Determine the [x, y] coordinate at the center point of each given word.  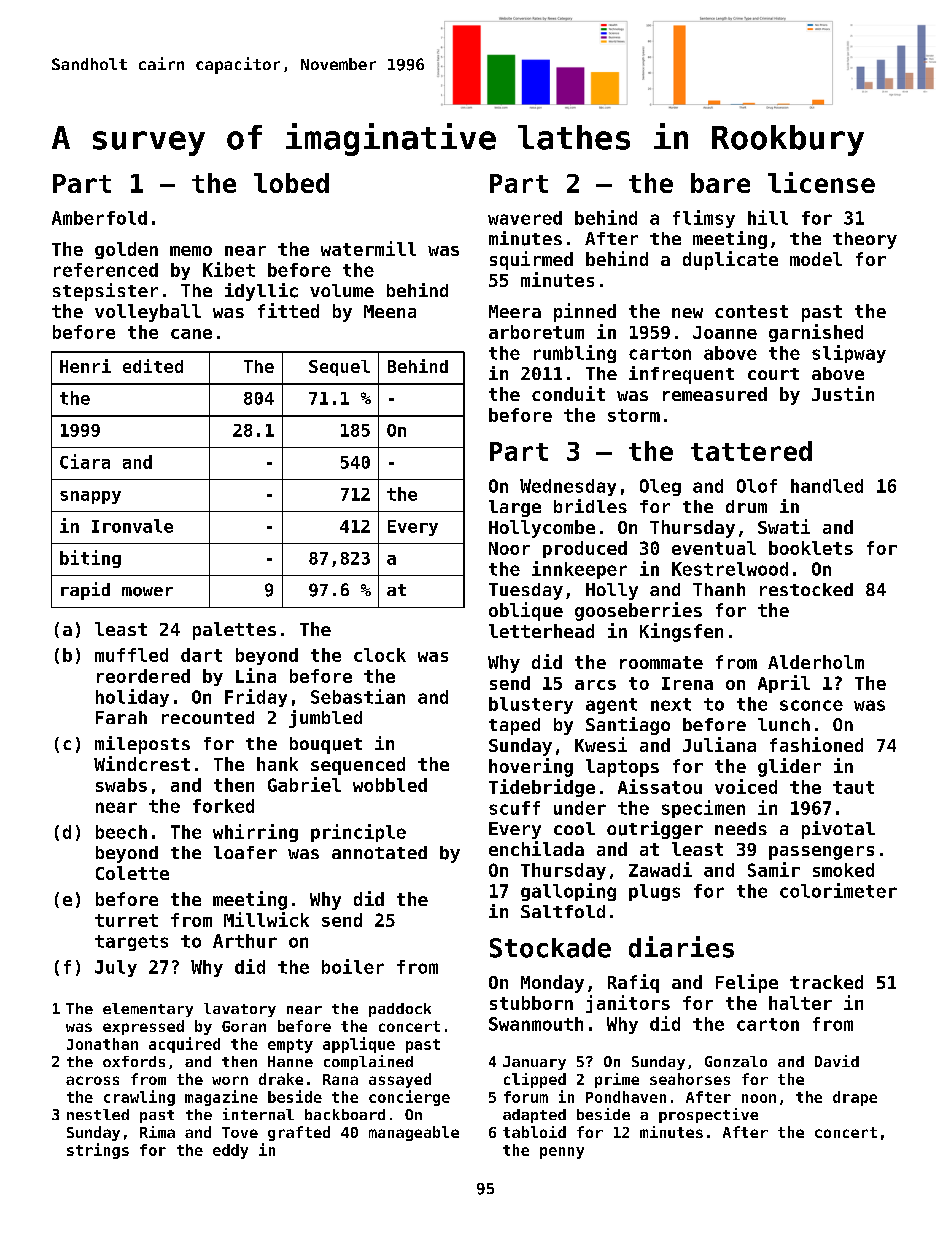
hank [277, 764]
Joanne [725, 332]
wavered [525, 218]
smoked [843, 870]
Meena [390, 311]
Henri [85, 366]
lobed [291, 183]
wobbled [390, 785]
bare [720, 183]
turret [126, 920]
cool [574, 828]
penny [562, 1153]
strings [98, 1151]
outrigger [655, 830]
